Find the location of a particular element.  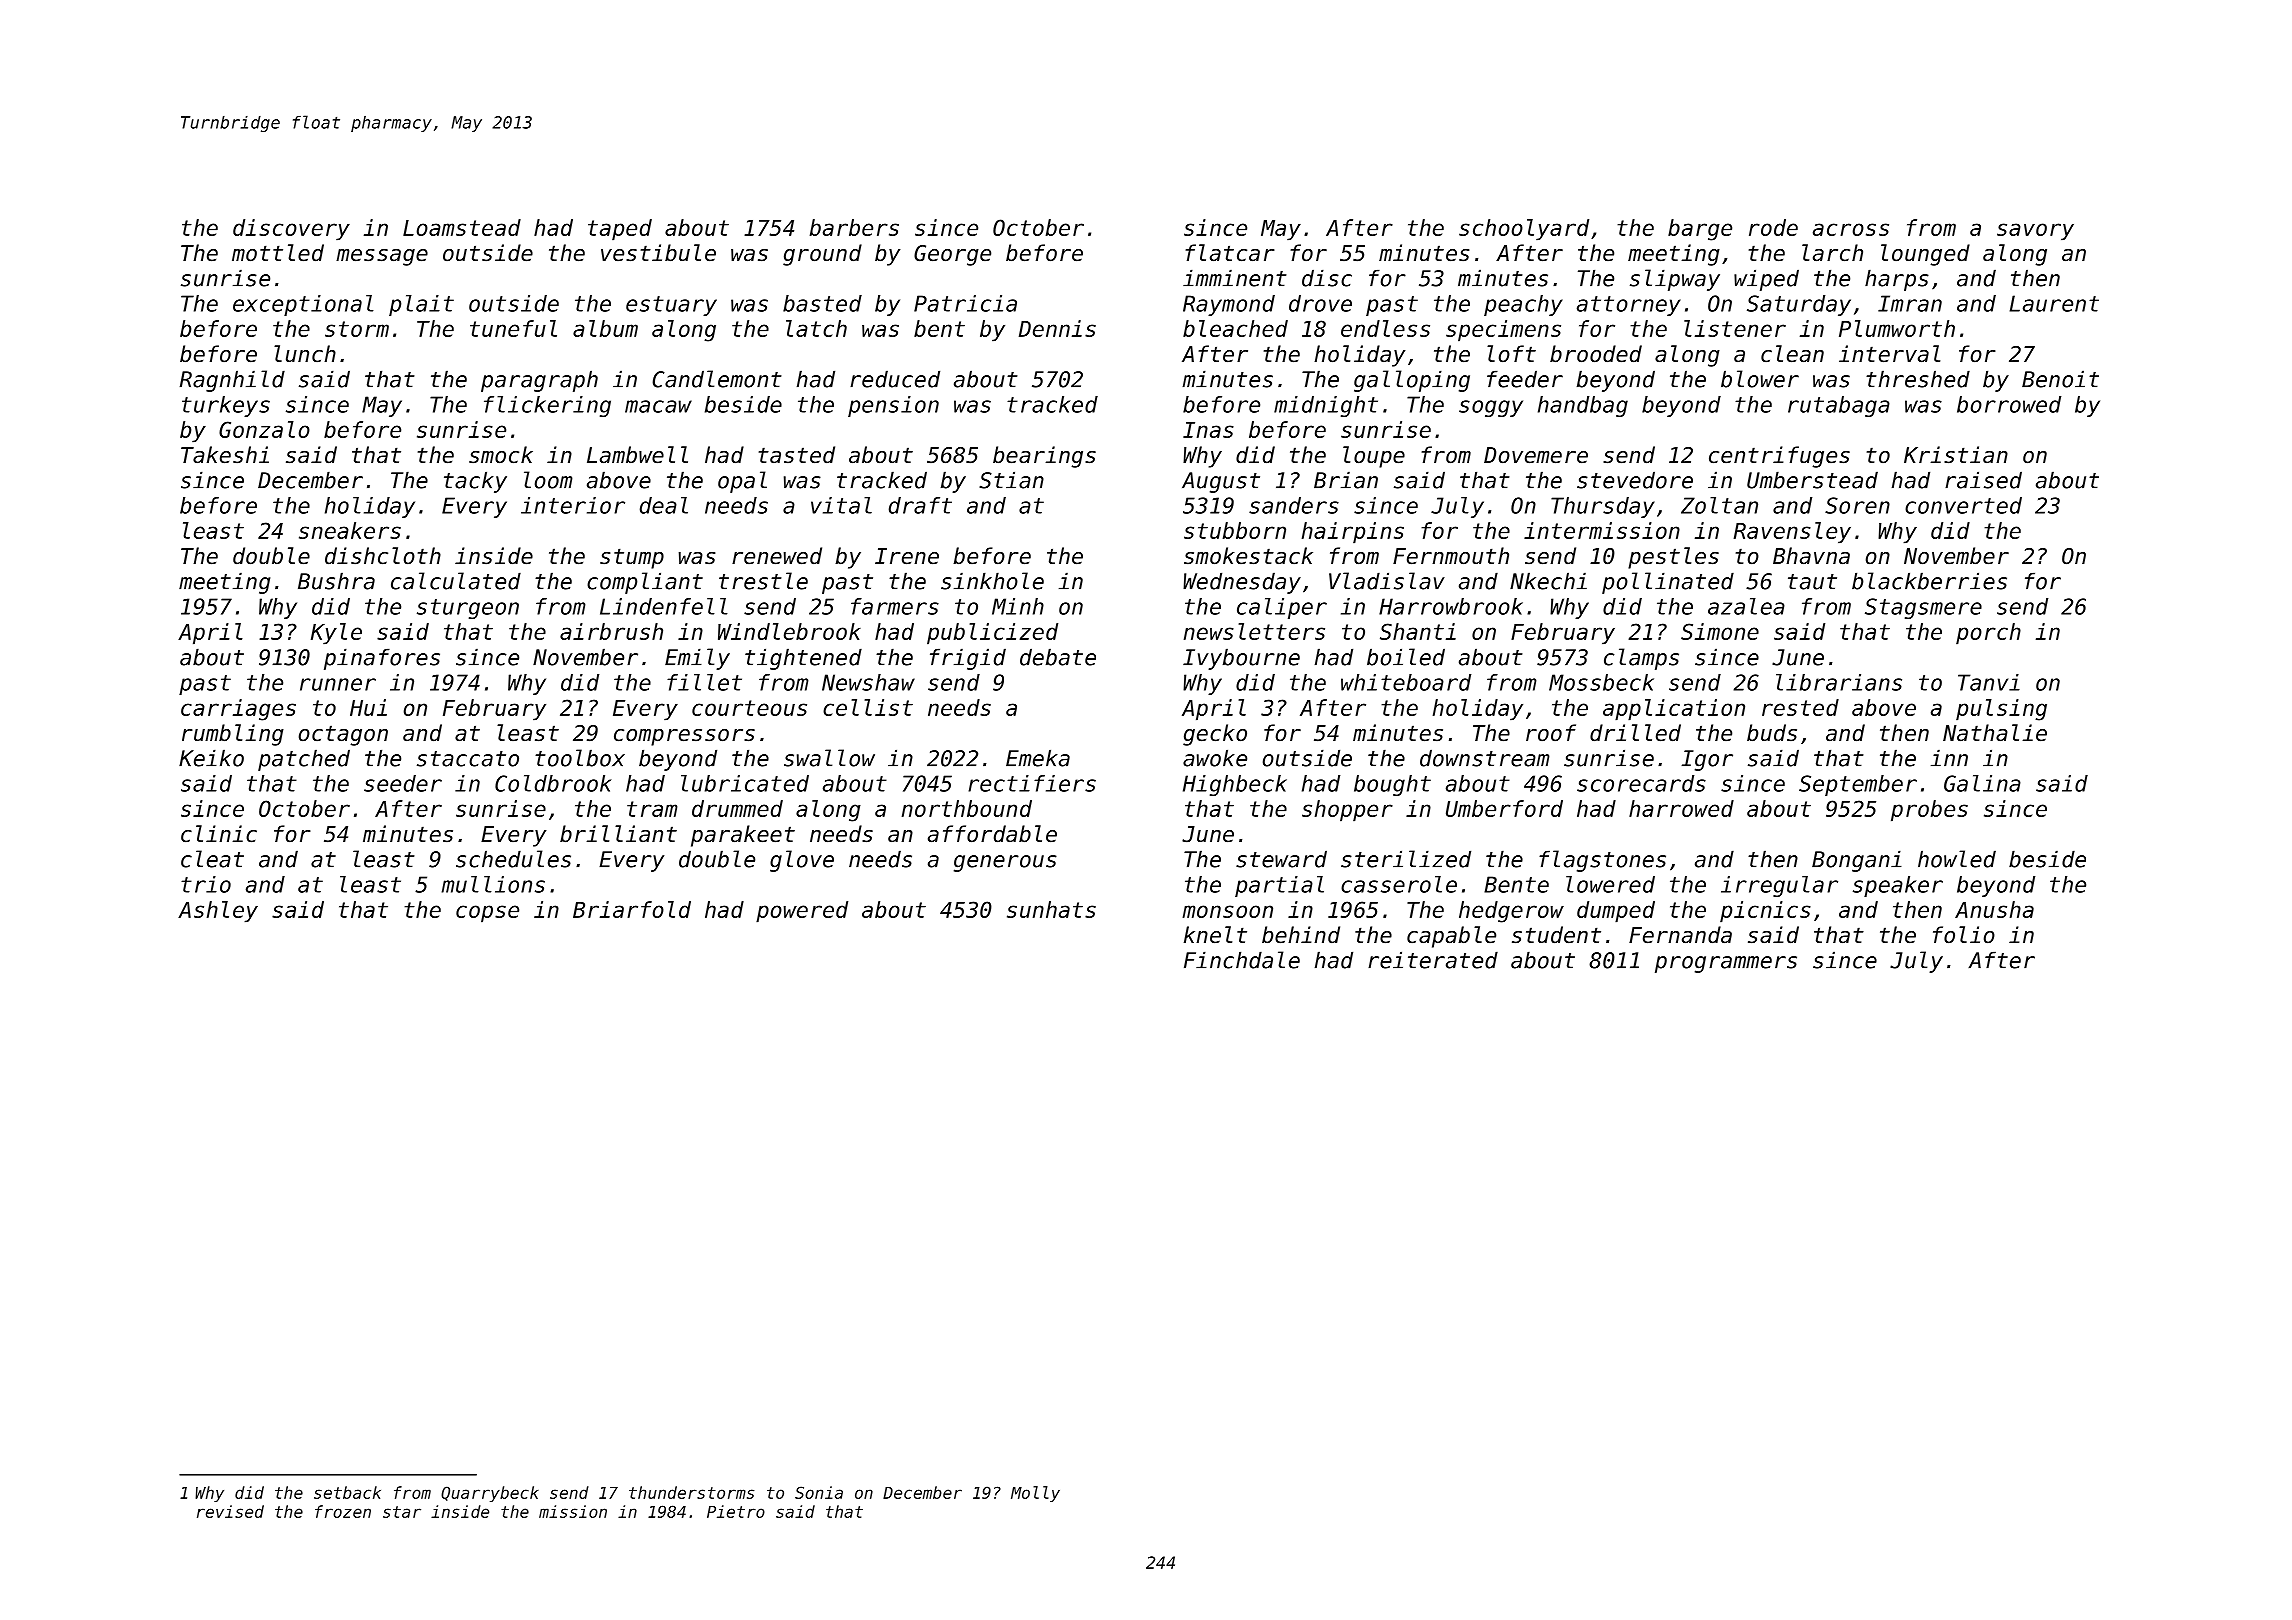

clean is located at coordinates (1792, 354).
